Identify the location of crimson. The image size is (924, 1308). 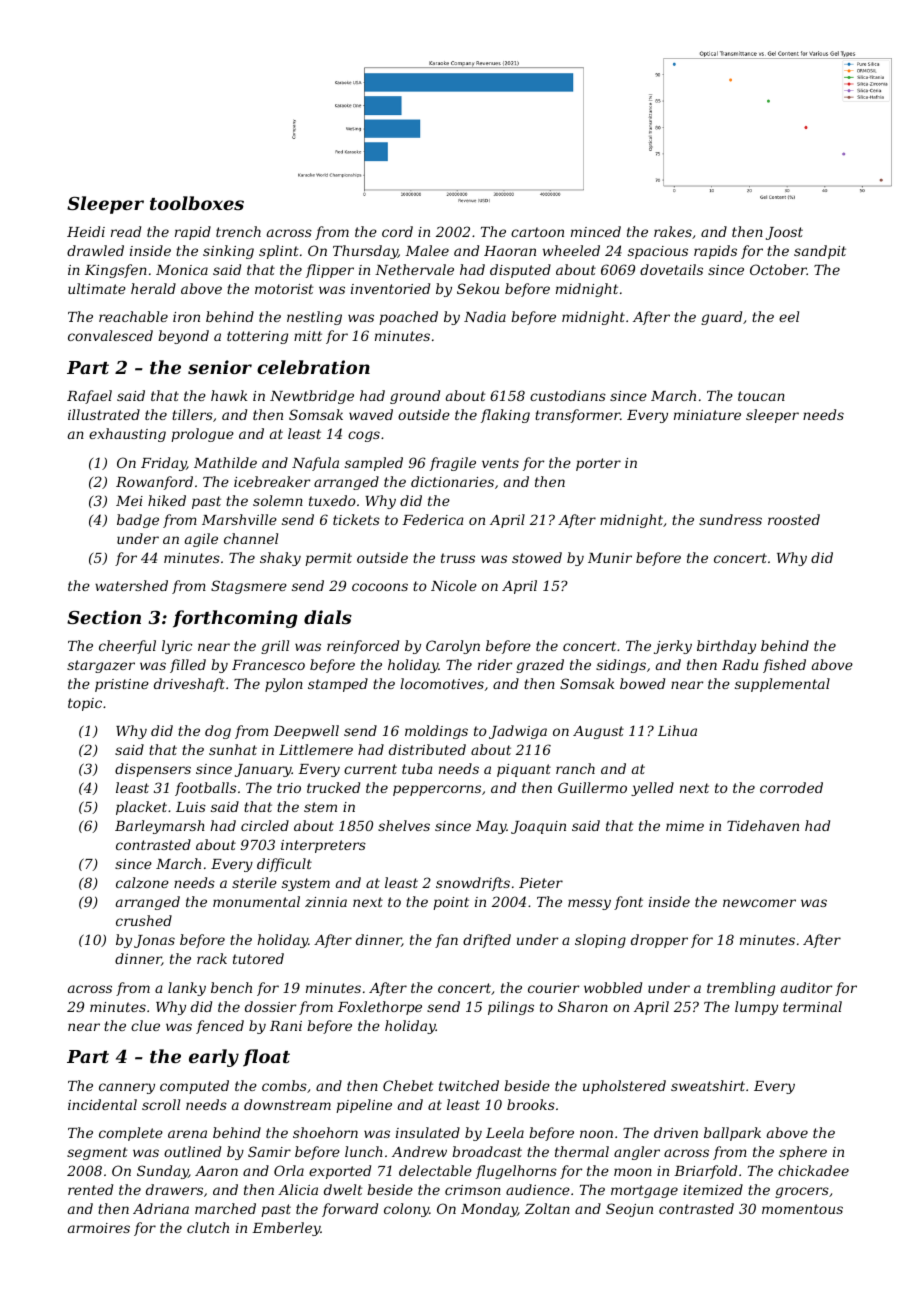
(473, 1190).
